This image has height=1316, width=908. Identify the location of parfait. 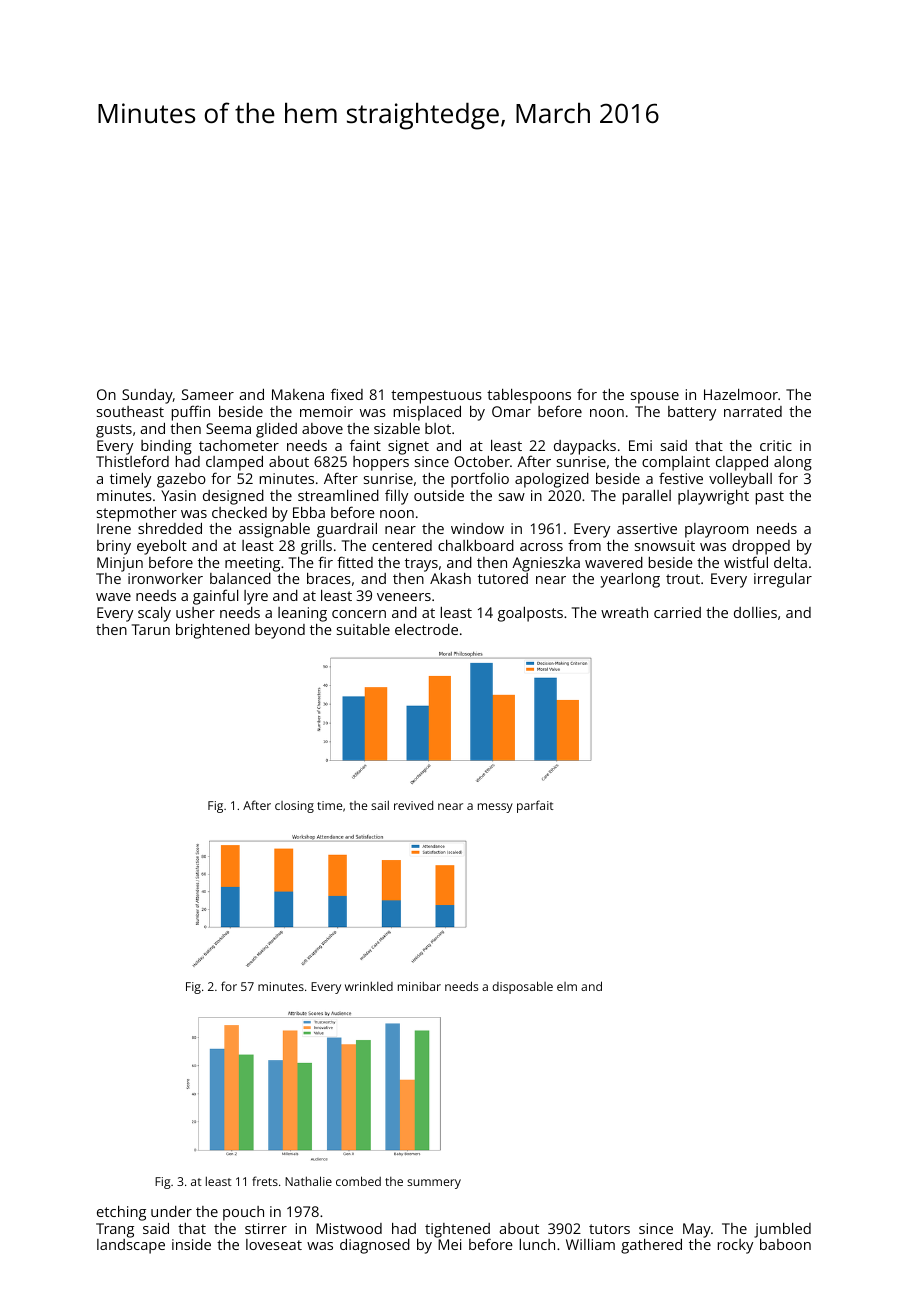
(535, 806).
